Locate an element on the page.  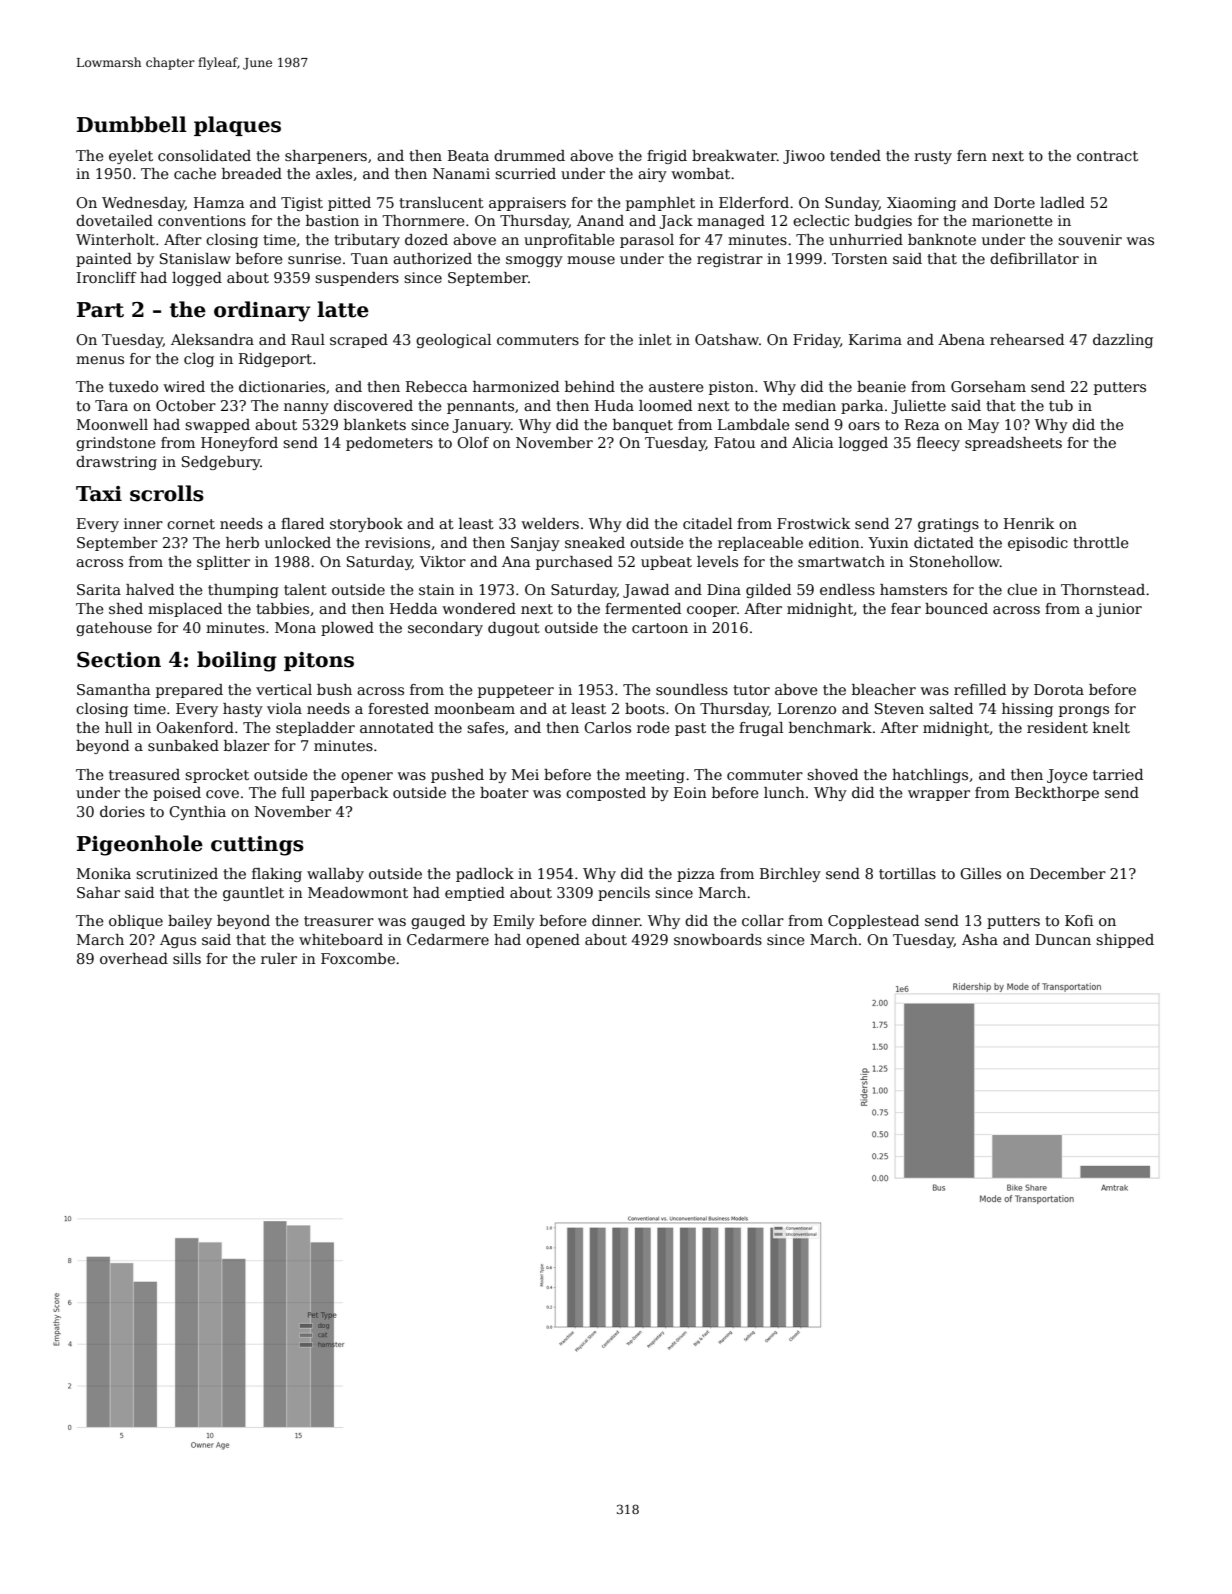
halved is located at coordinates (150, 589).
